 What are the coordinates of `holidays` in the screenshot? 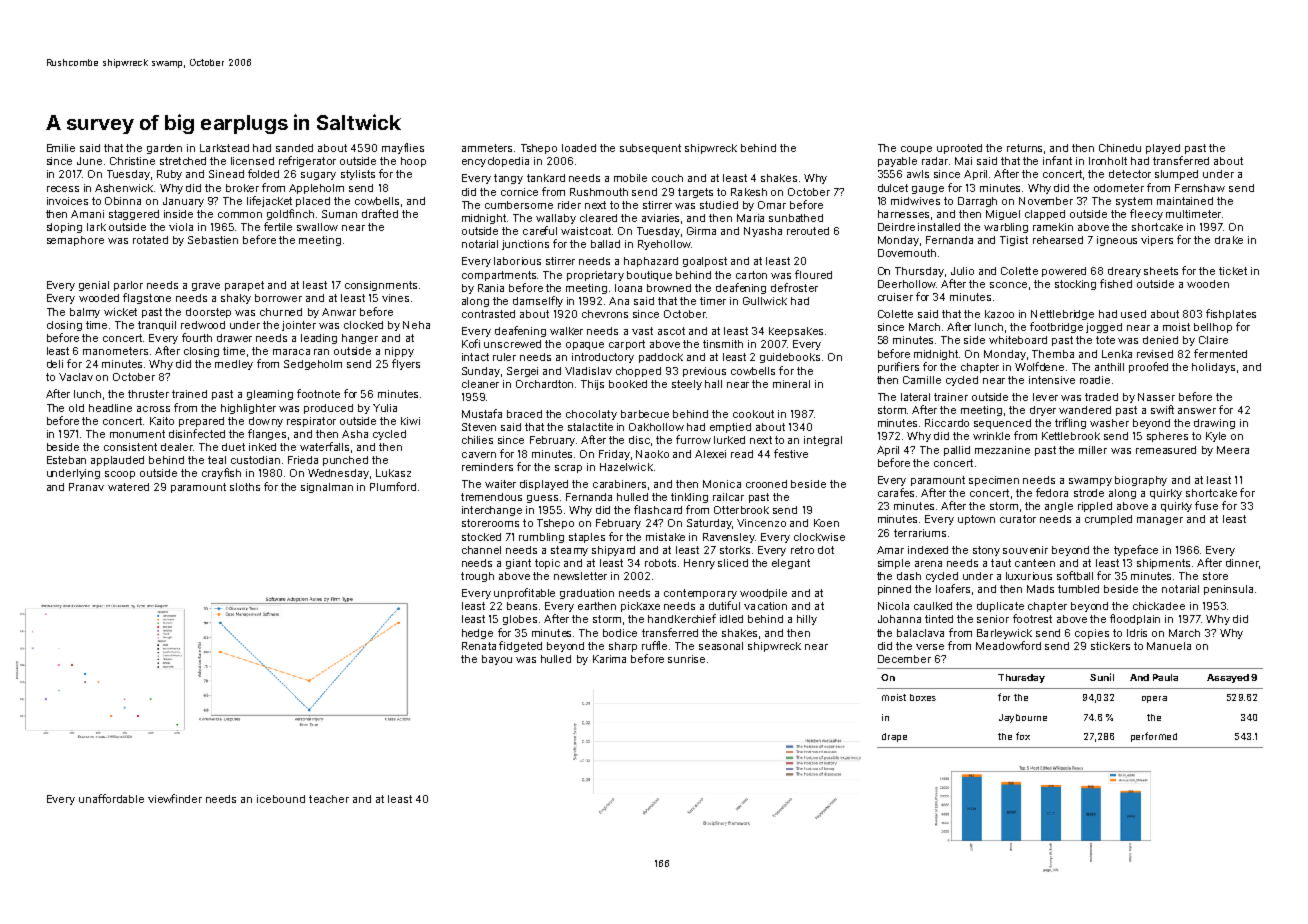 It's located at (1213, 368).
